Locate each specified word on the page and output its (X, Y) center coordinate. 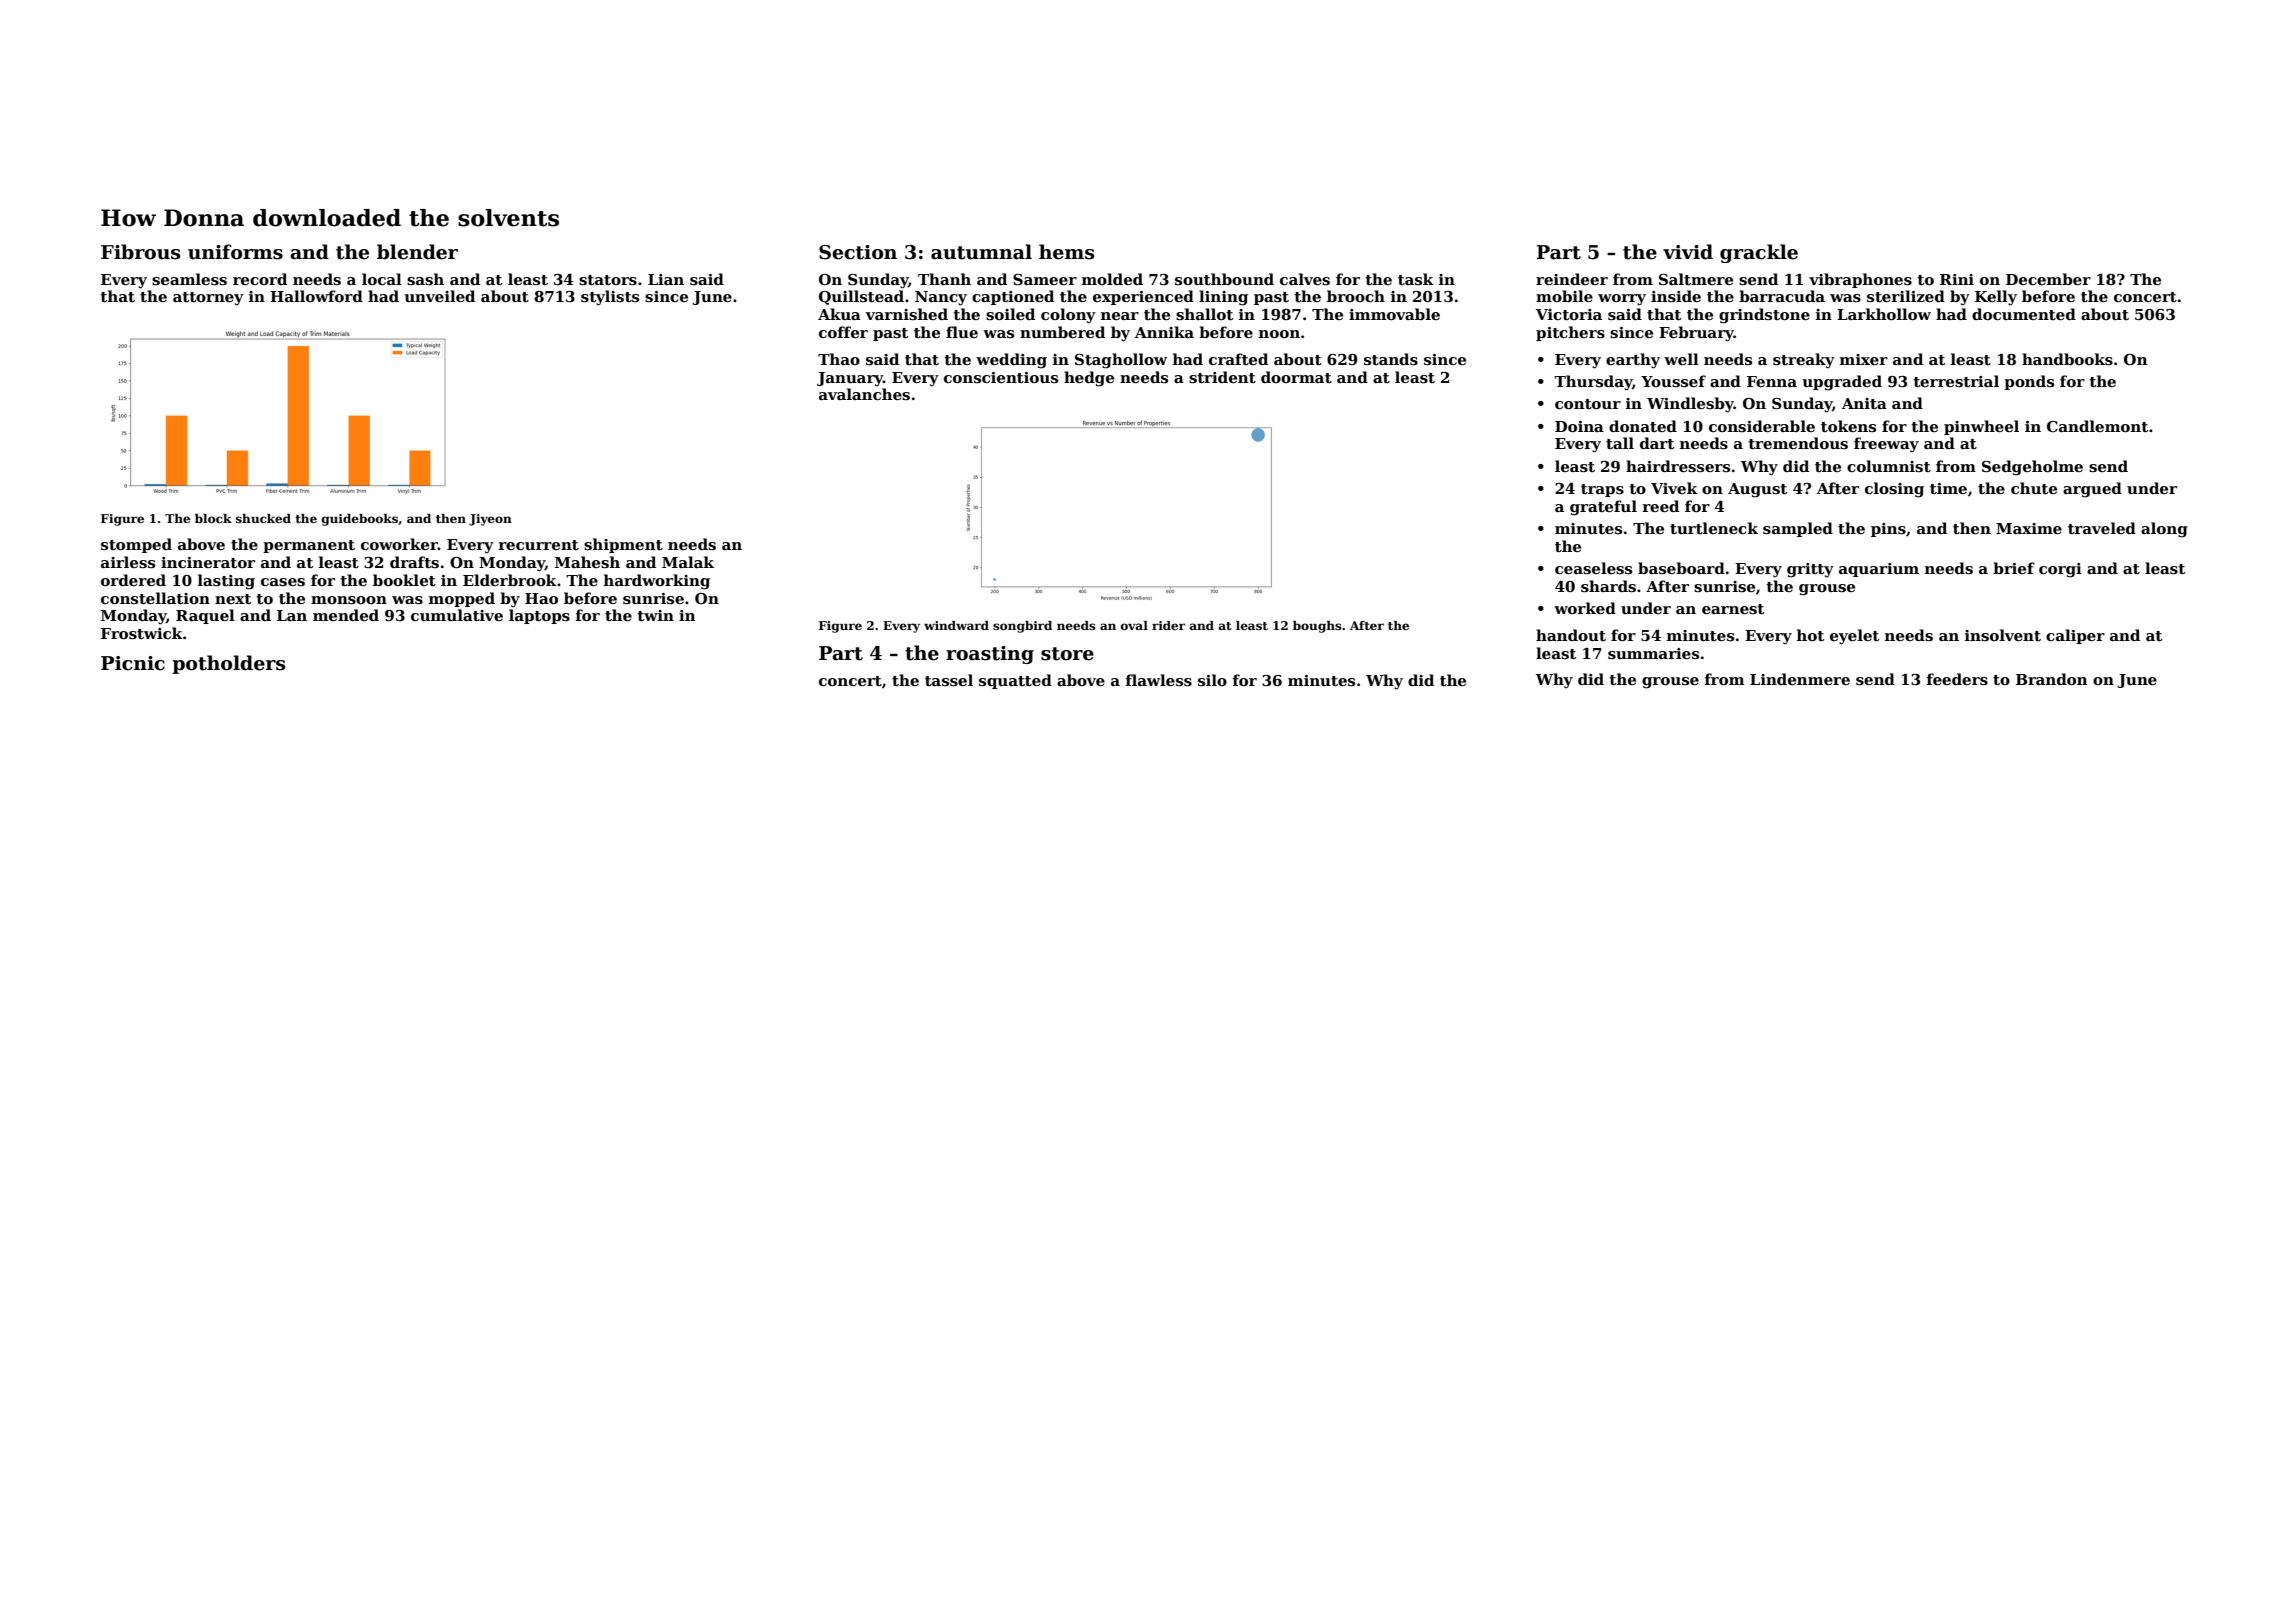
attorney (208, 299)
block (213, 518)
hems (1066, 252)
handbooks (2067, 359)
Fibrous (140, 252)
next (233, 599)
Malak (688, 562)
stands (1391, 359)
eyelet (1854, 637)
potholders (228, 664)
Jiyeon (490, 520)
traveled (2102, 528)
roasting (990, 655)
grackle (1759, 253)
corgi (2060, 570)
